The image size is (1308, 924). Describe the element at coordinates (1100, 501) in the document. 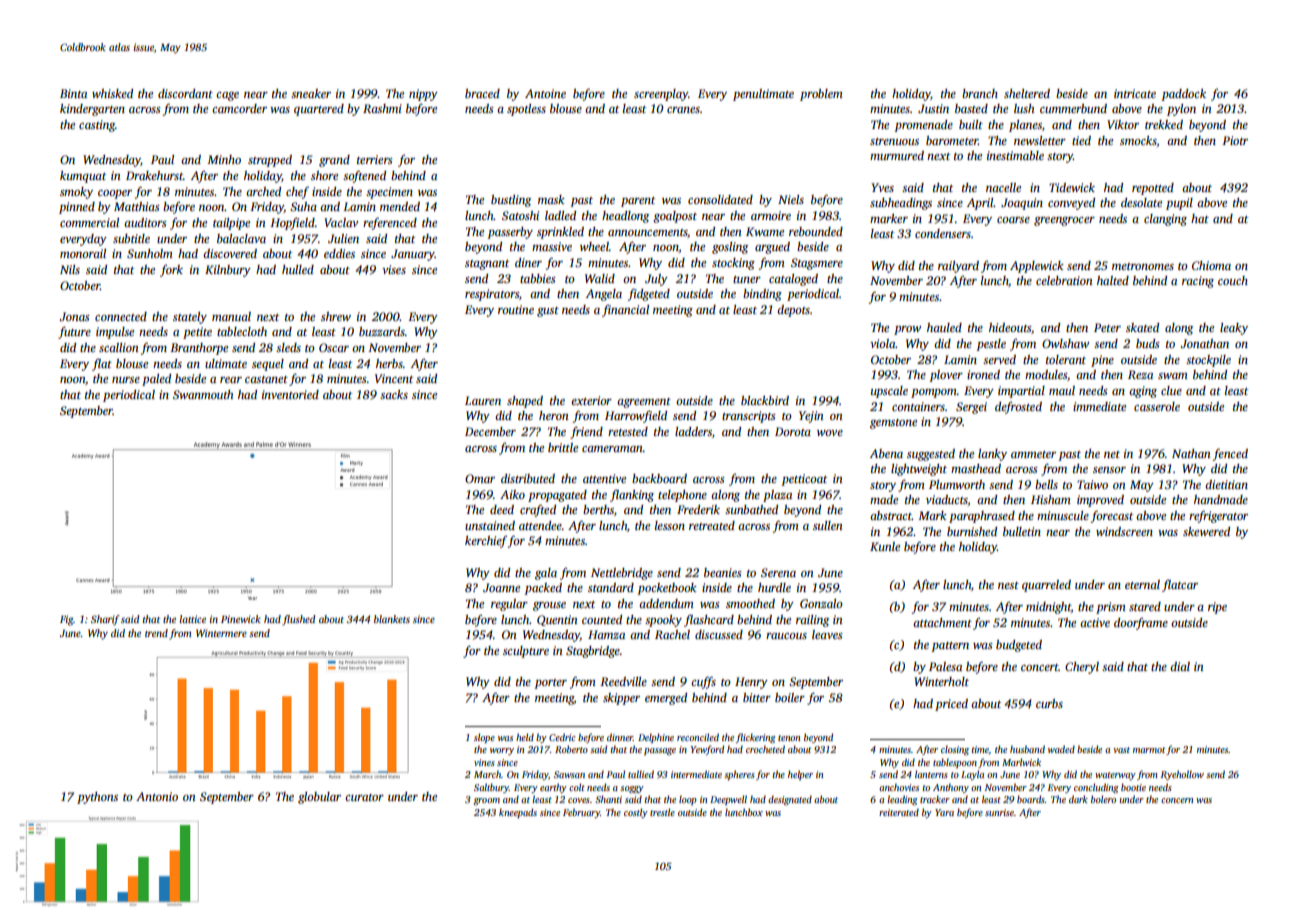

I see `improved` at that location.
